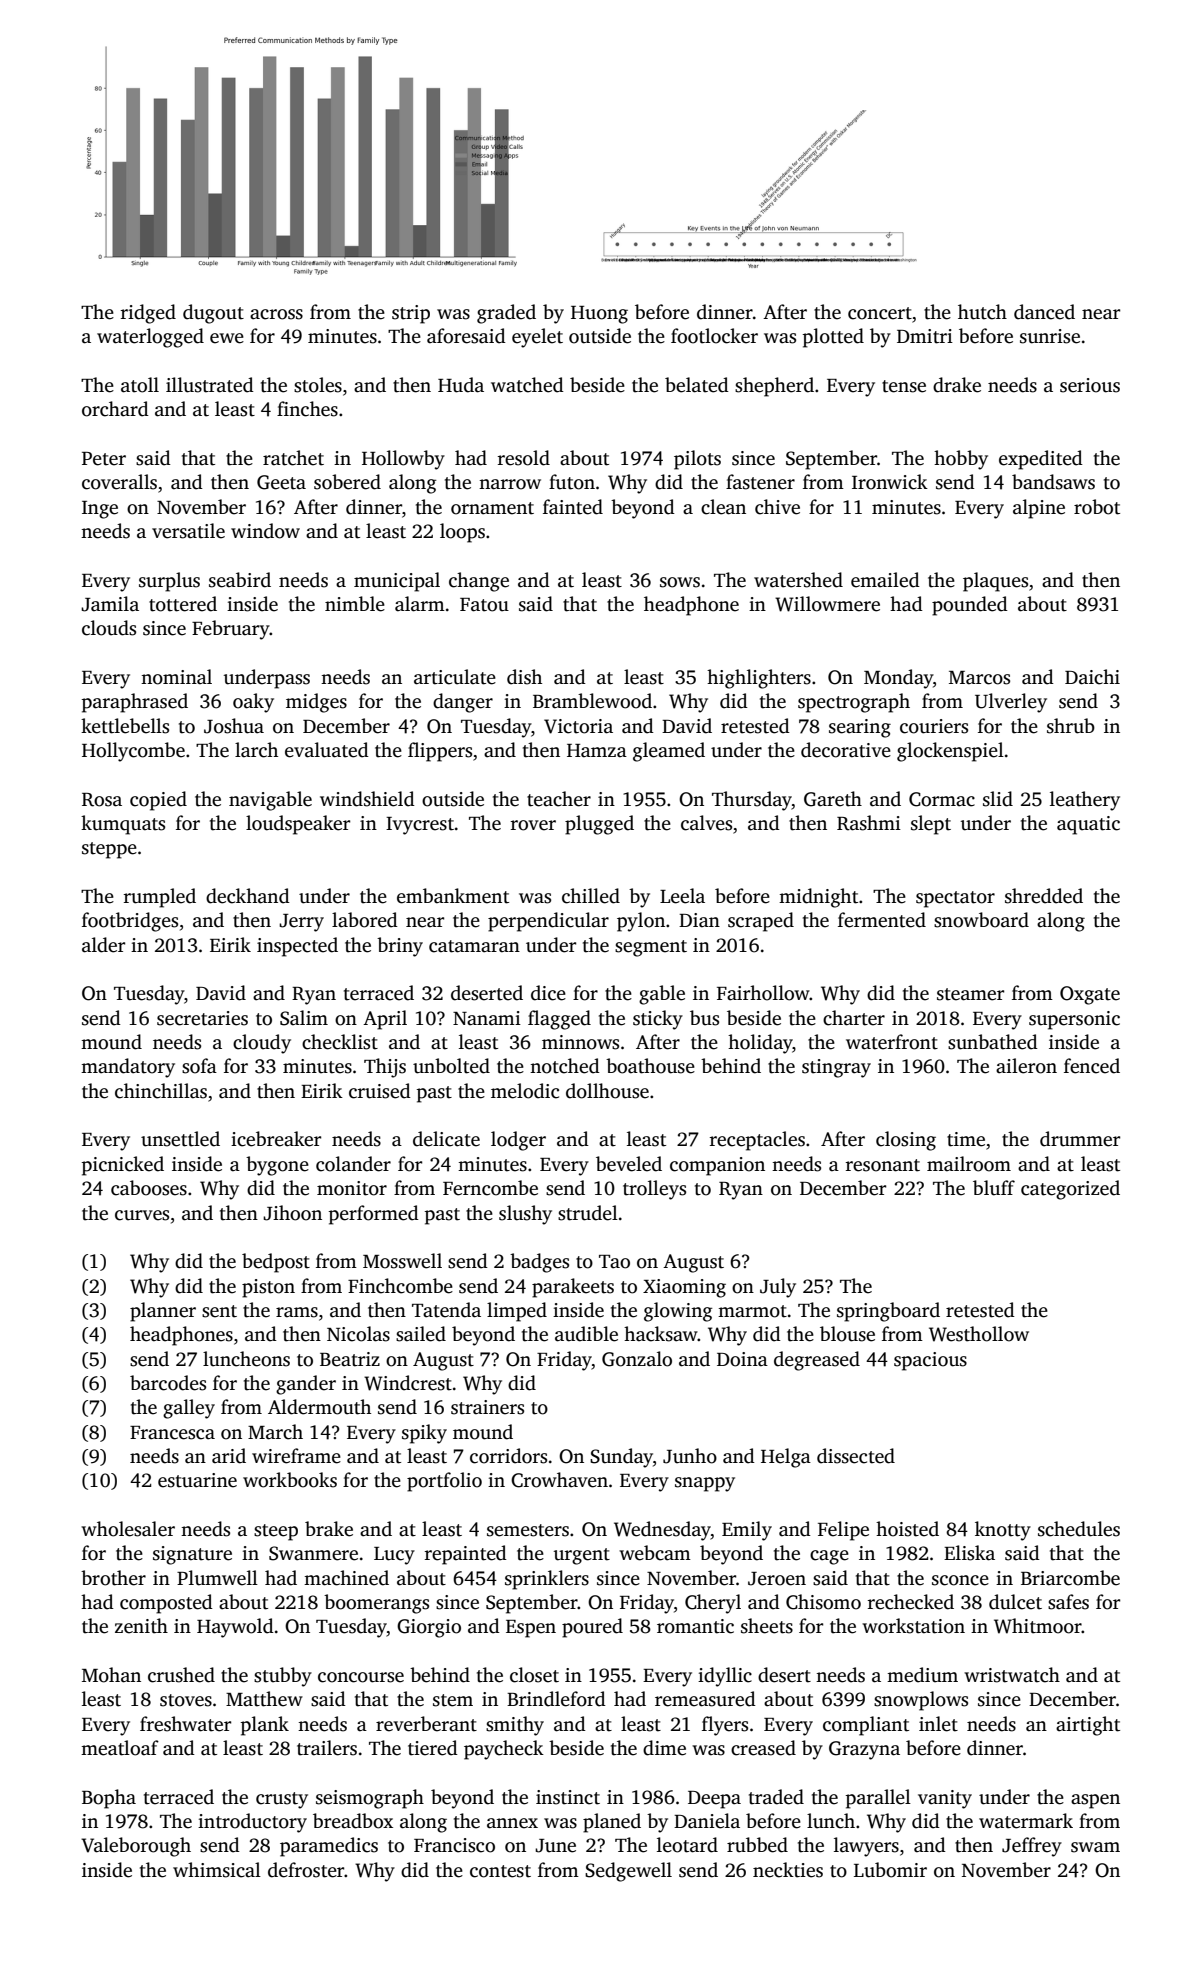 Image resolution: width=1202 pixels, height=1979 pixels. Describe the element at coordinates (517, 1312) in the page. I see `limped` at that location.
